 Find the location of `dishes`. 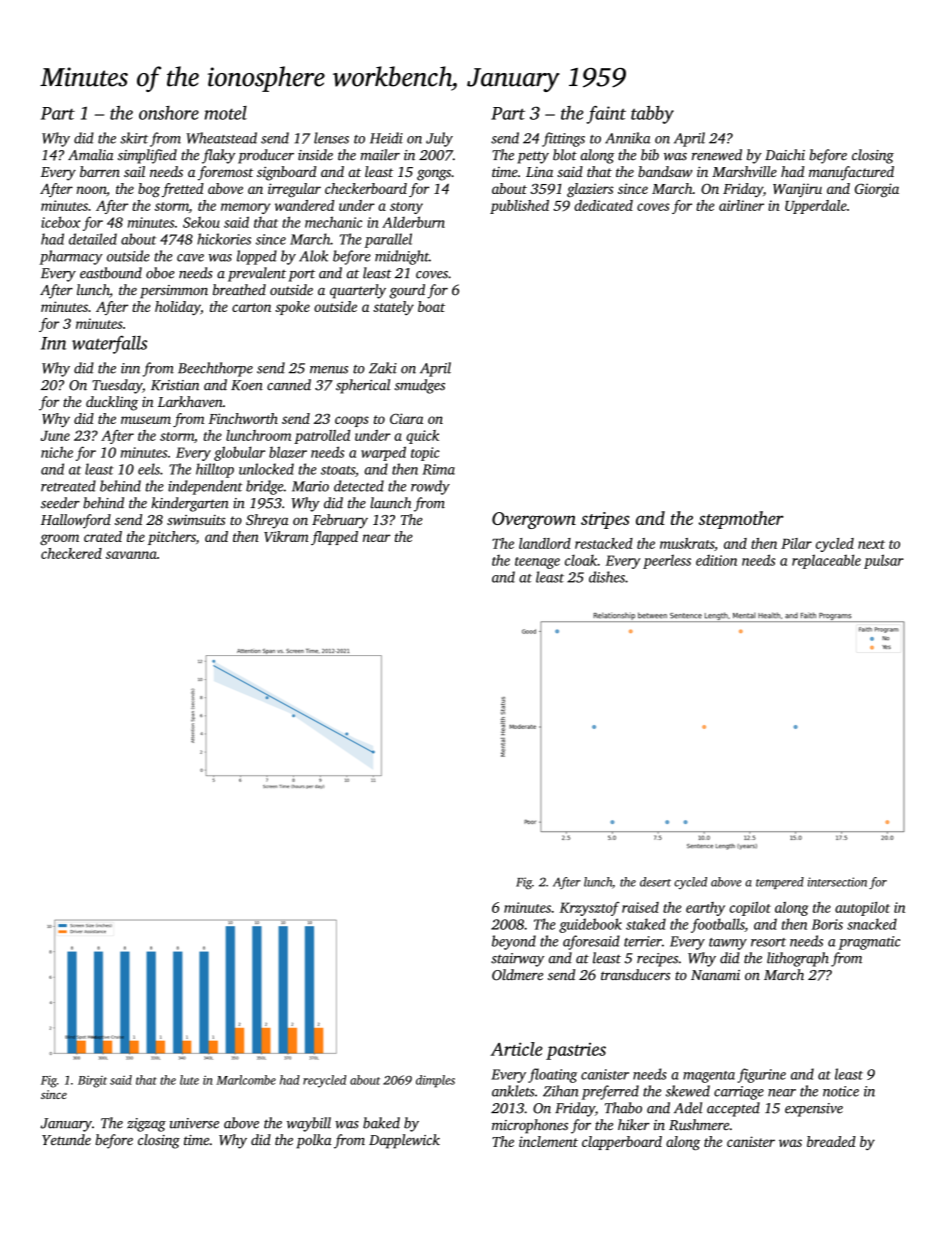

dishes is located at coordinates (607, 577).
